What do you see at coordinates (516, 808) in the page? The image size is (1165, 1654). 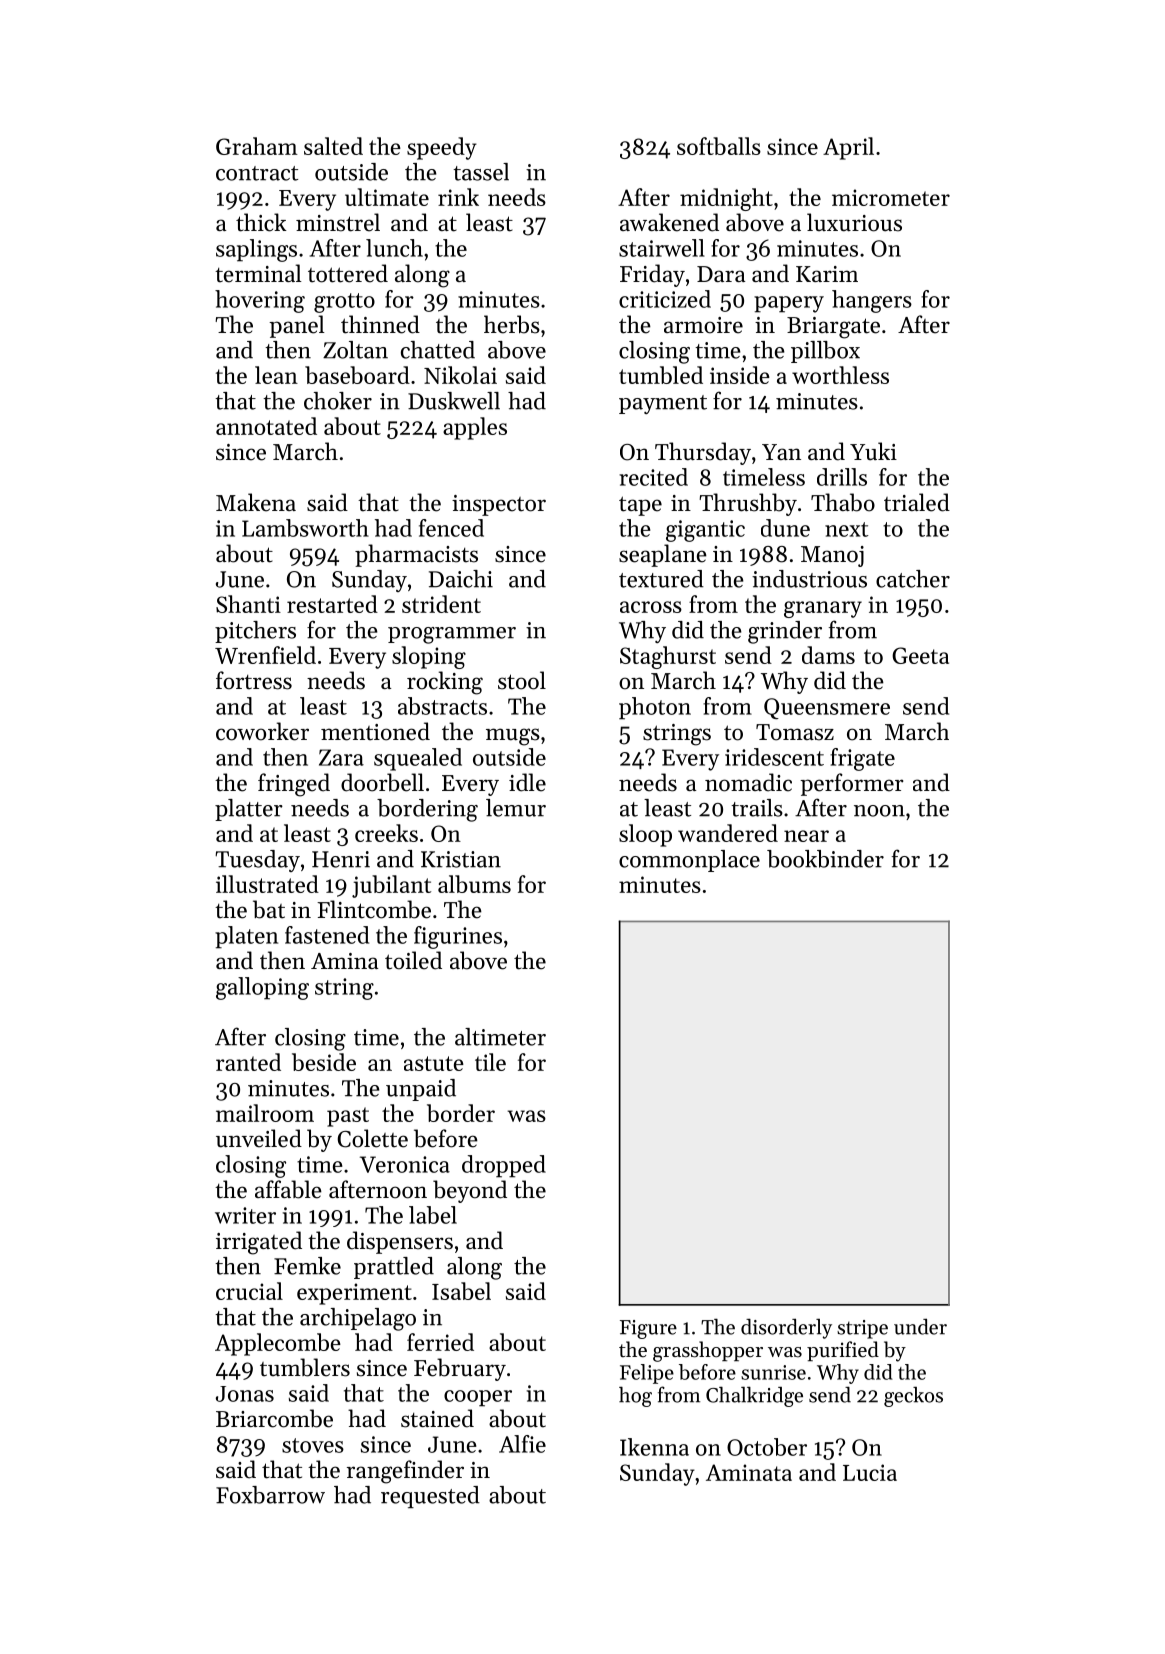 I see `lemur` at bounding box center [516, 808].
